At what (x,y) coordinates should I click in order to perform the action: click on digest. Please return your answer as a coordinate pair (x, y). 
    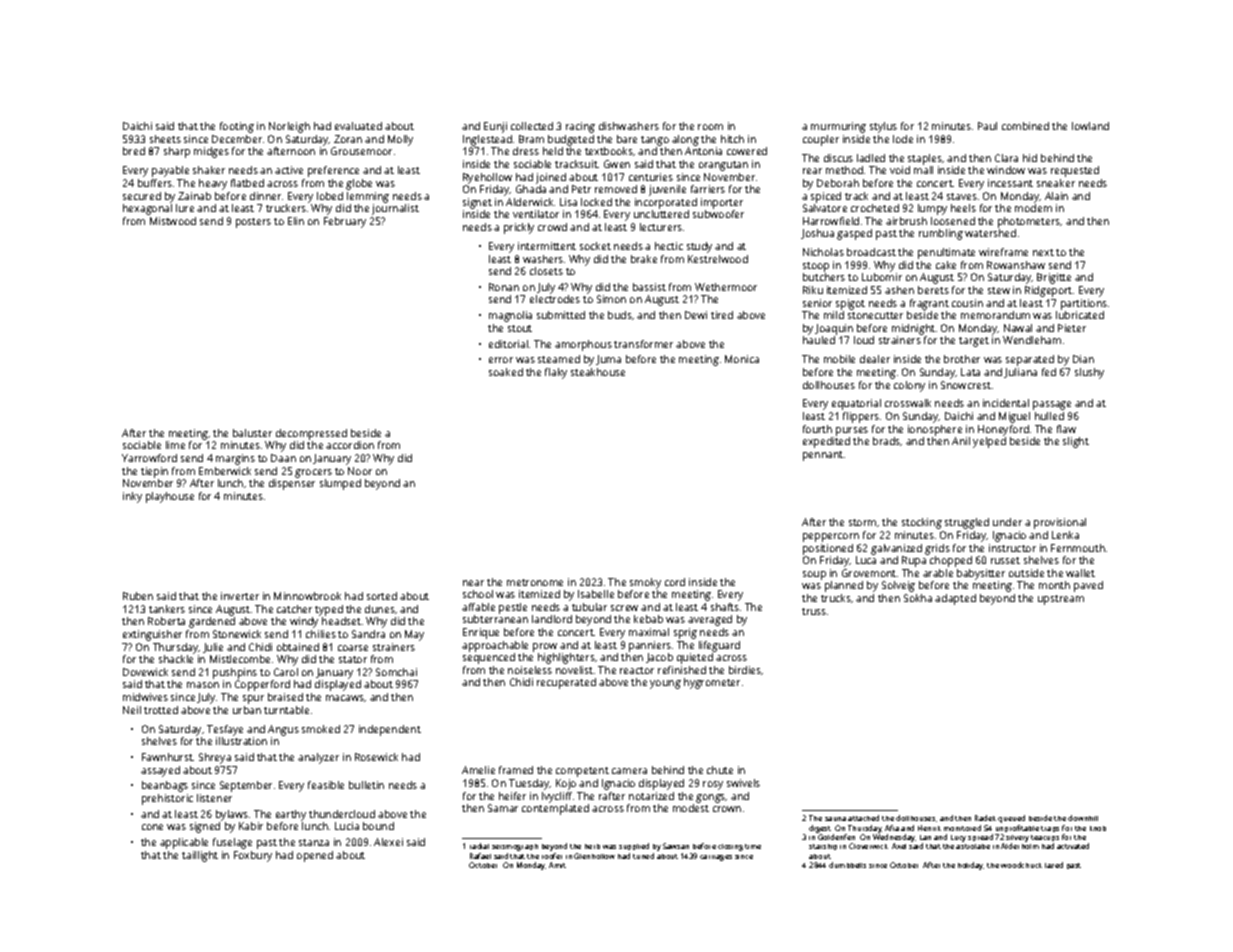
    Looking at the image, I should click on (820, 829).
